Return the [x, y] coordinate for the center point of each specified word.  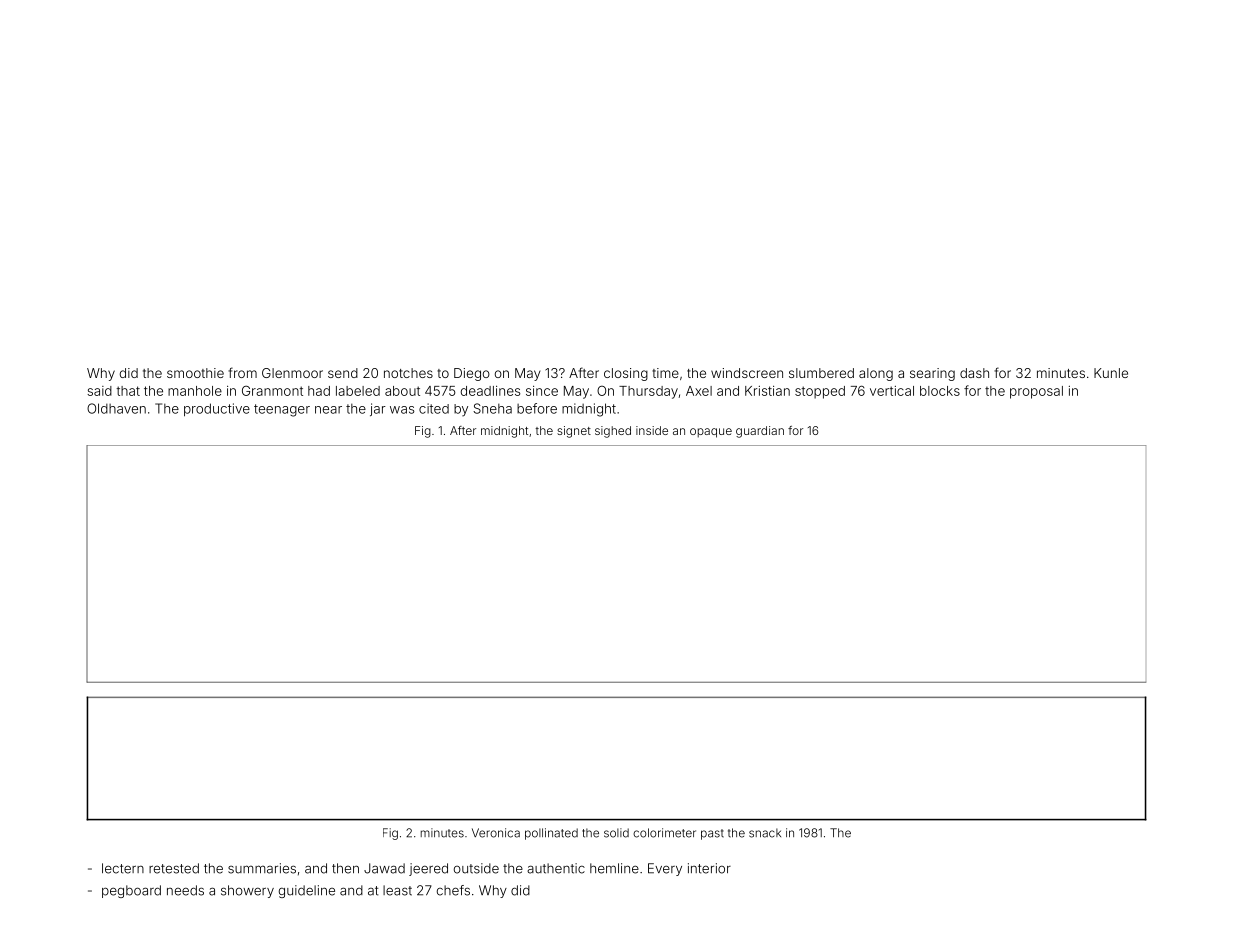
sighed [613, 432]
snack [765, 833]
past [712, 834]
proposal [1036, 392]
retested [174, 868]
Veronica [496, 833]
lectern [123, 868]
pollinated [551, 834]
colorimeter [664, 833]
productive [217, 409]
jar [378, 409]
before [537, 408]
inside [652, 430]
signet [574, 432]
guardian [760, 432]
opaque [711, 433]
